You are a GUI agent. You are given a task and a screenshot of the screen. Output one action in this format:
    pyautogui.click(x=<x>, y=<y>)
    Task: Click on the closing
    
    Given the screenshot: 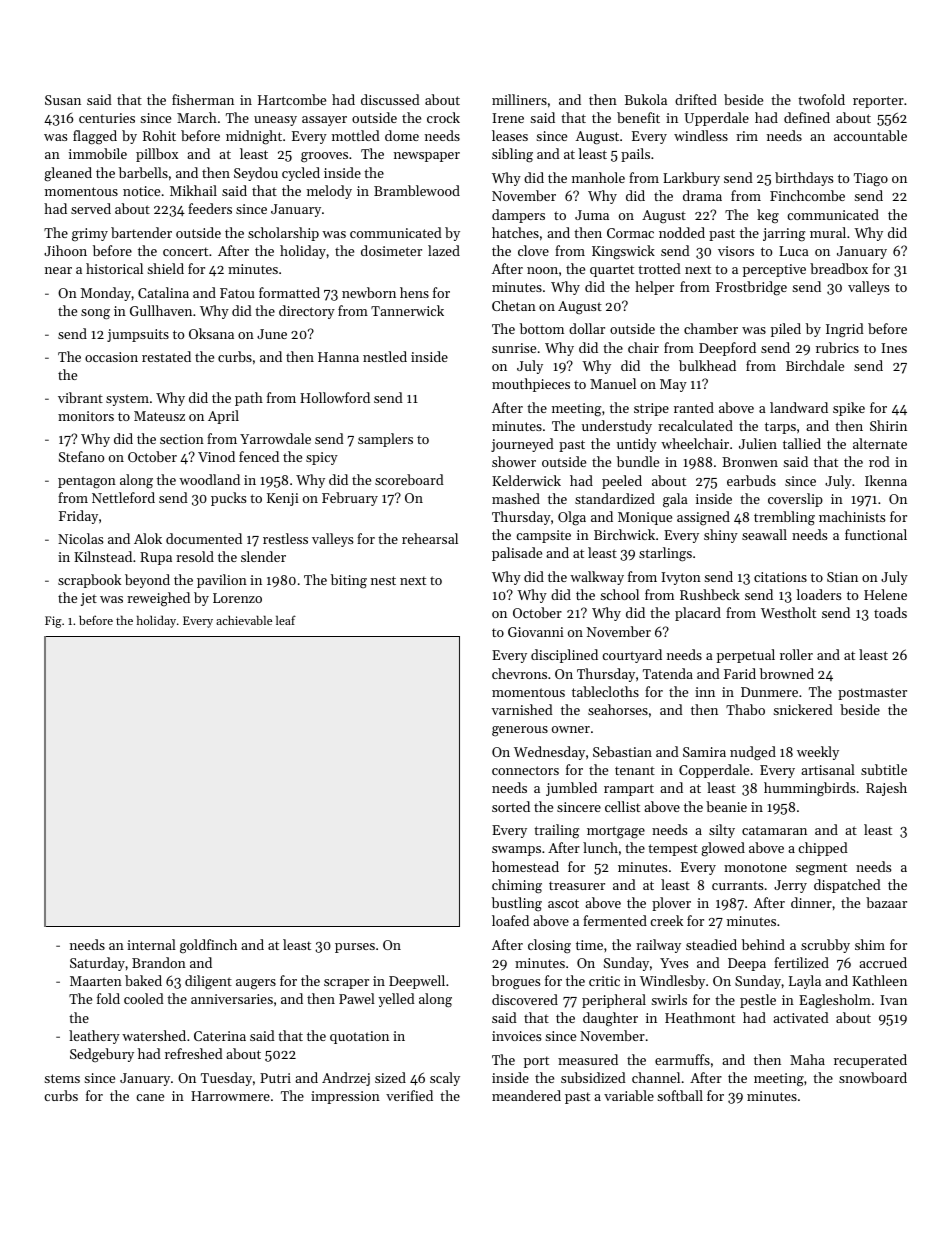 What is the action you would take?
    pyautogui.click(x=549, y=946)
